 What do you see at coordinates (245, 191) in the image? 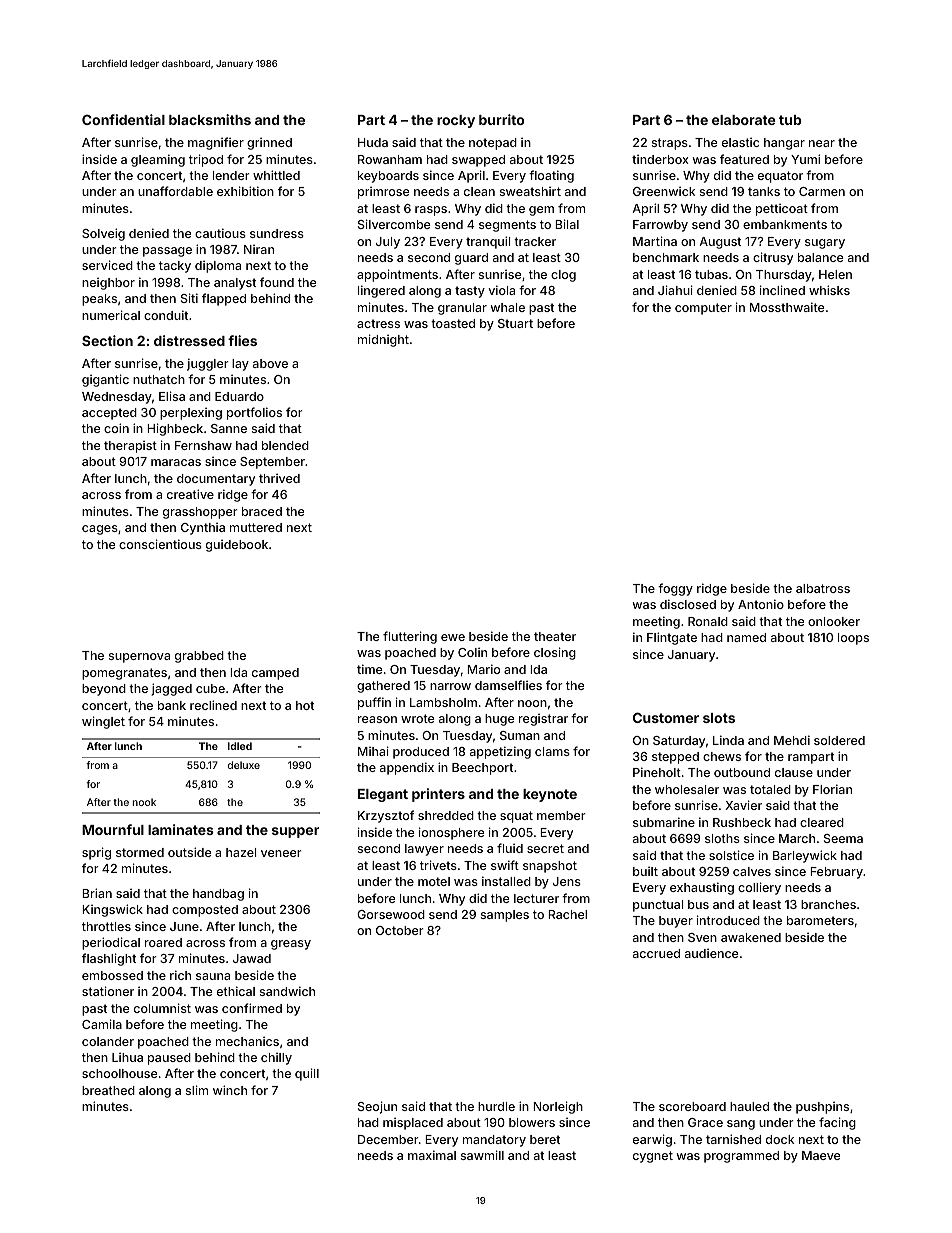
I see `exhibition` at bounding box center [245, 191].
